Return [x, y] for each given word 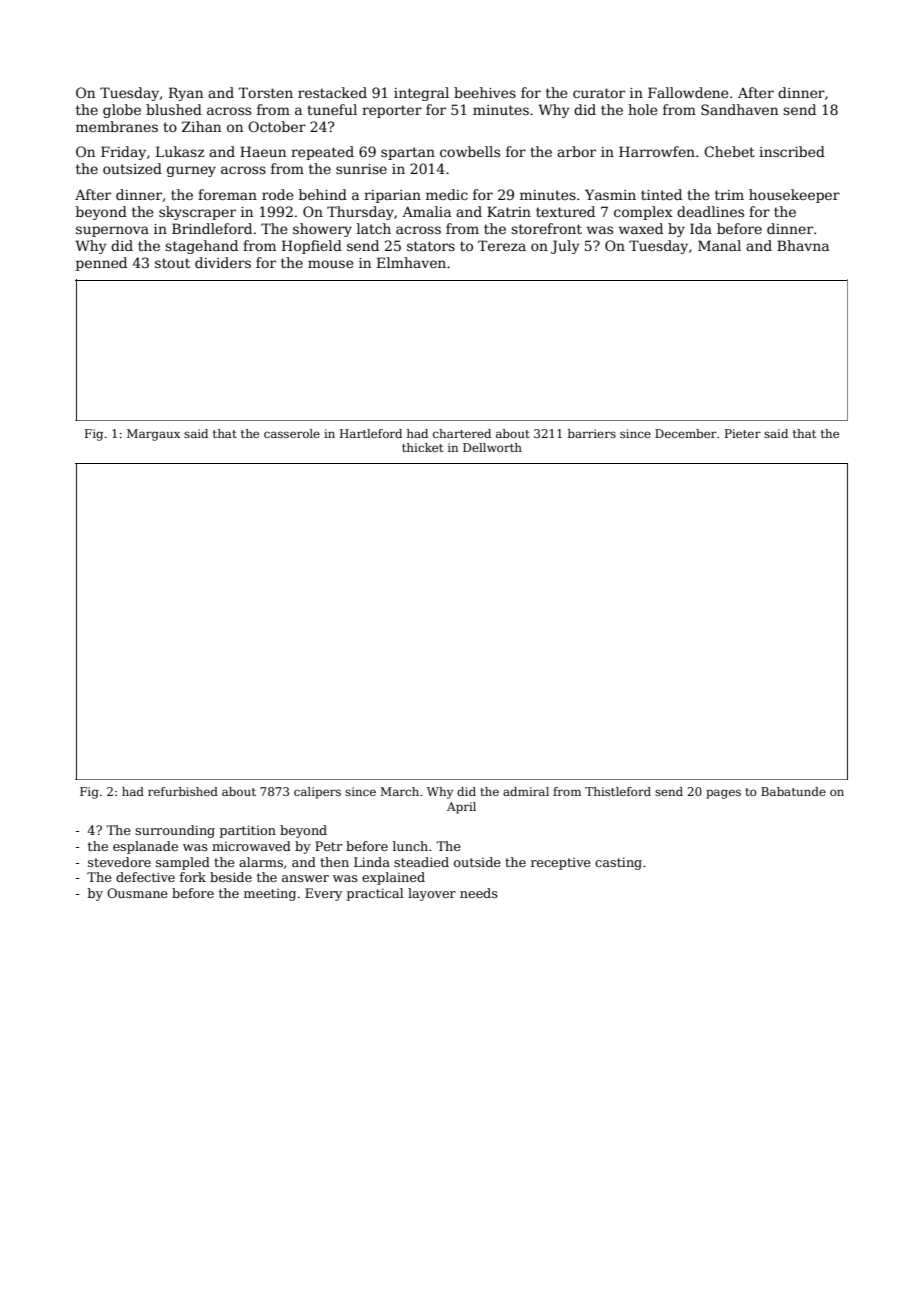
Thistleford [618, 791]
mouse [330, 264]
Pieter [743, 433]
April [461, 808]
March [399, 791]
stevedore [119, 862]
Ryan [186, 94]
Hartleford [371, 433]
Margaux [153, 435]
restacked [332, 92]
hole [642, 109]
